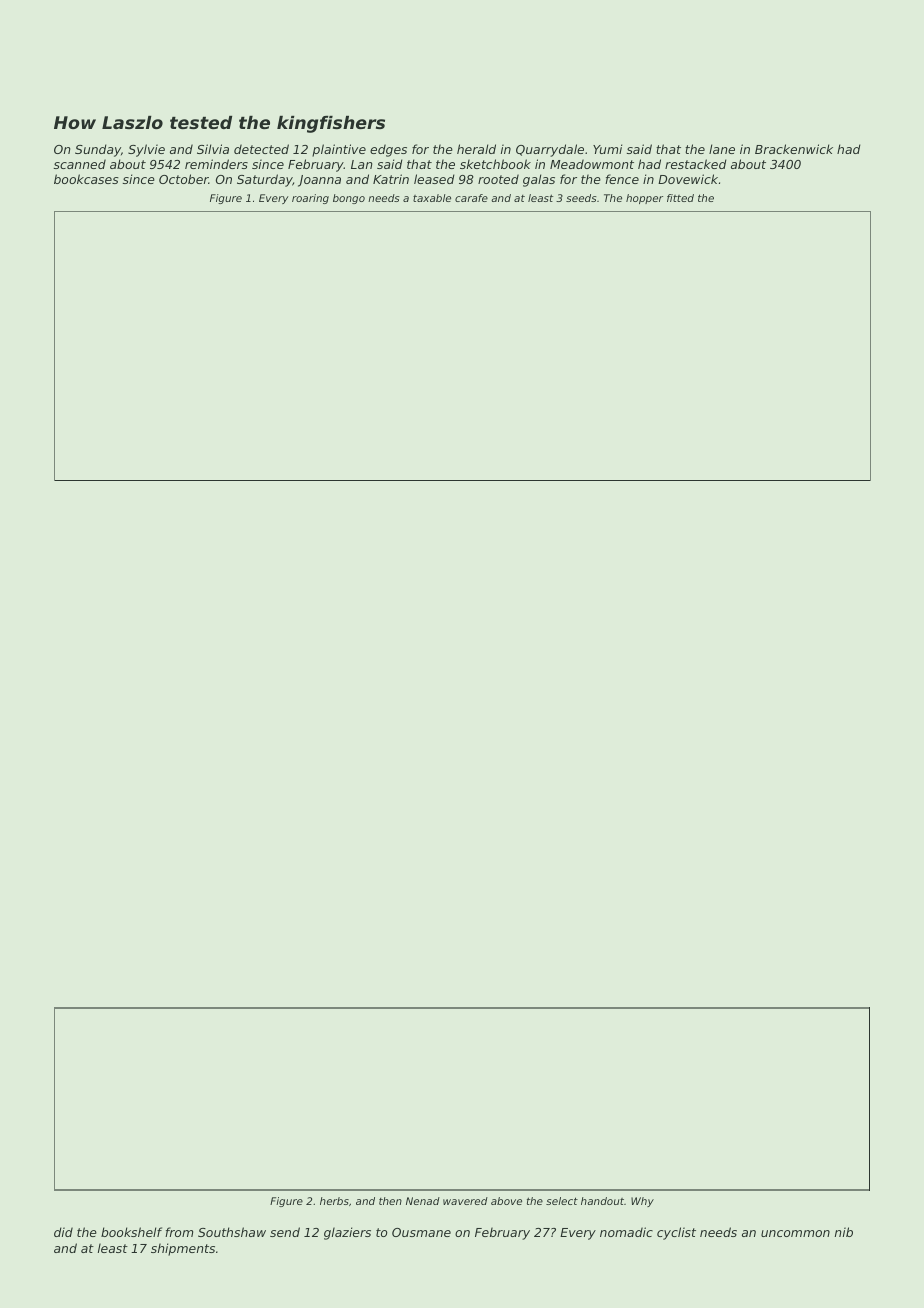  I want to click on from, so click(179, 1232).
